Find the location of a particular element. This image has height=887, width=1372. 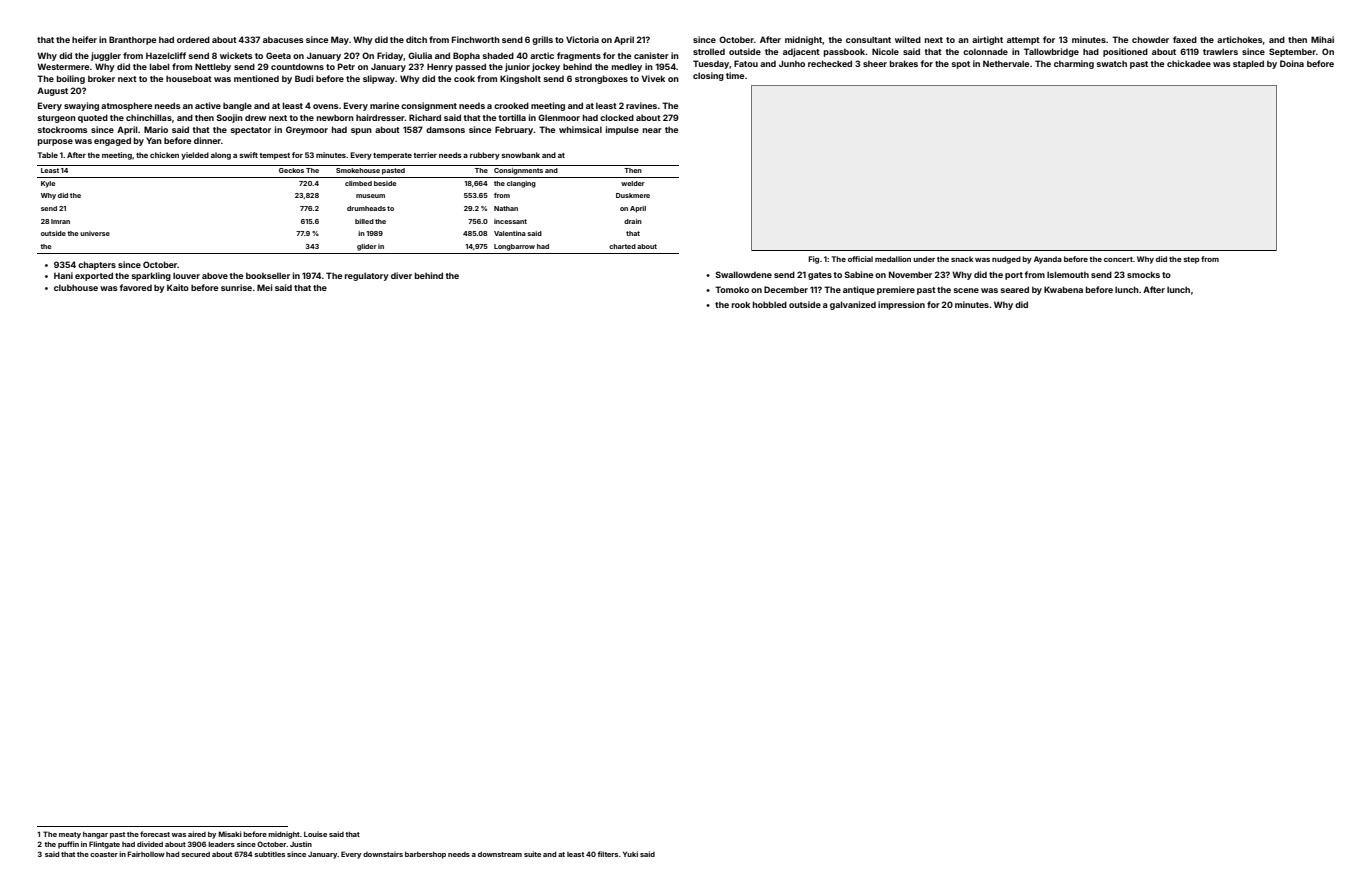

Mei is located at coordinates (264, 287).
